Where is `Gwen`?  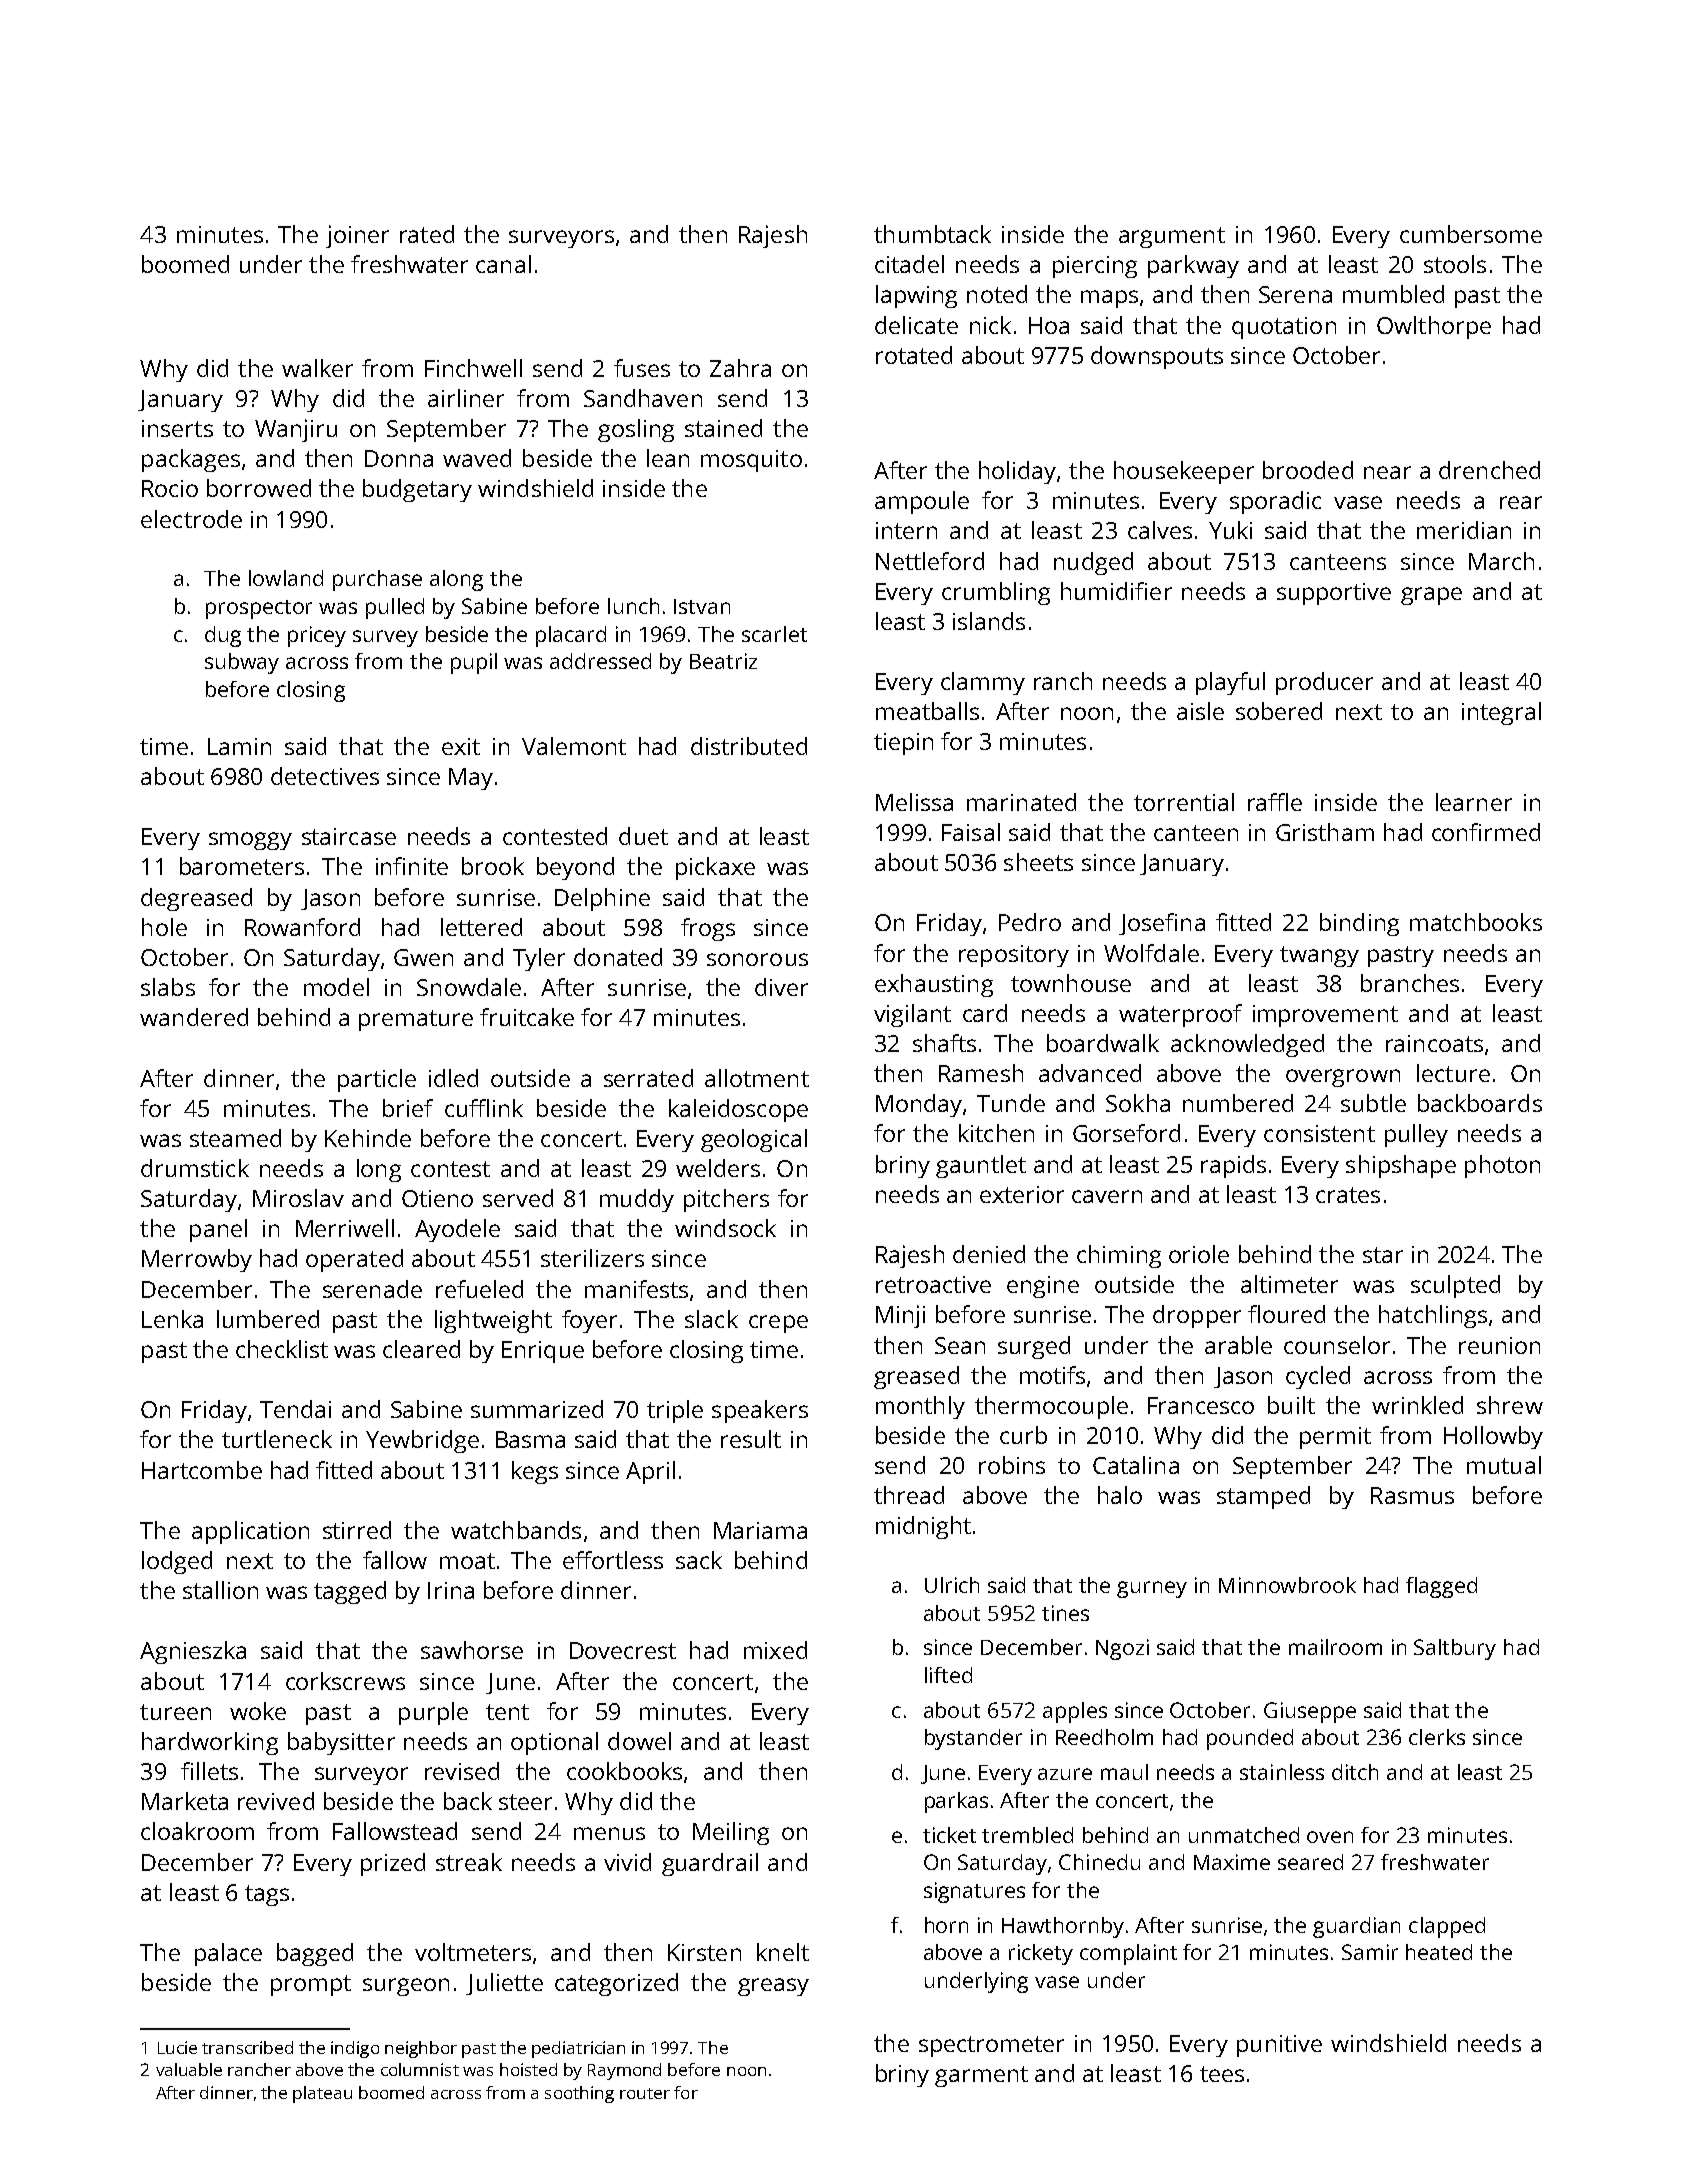 Gwen is located at coordinates (423, 957).
